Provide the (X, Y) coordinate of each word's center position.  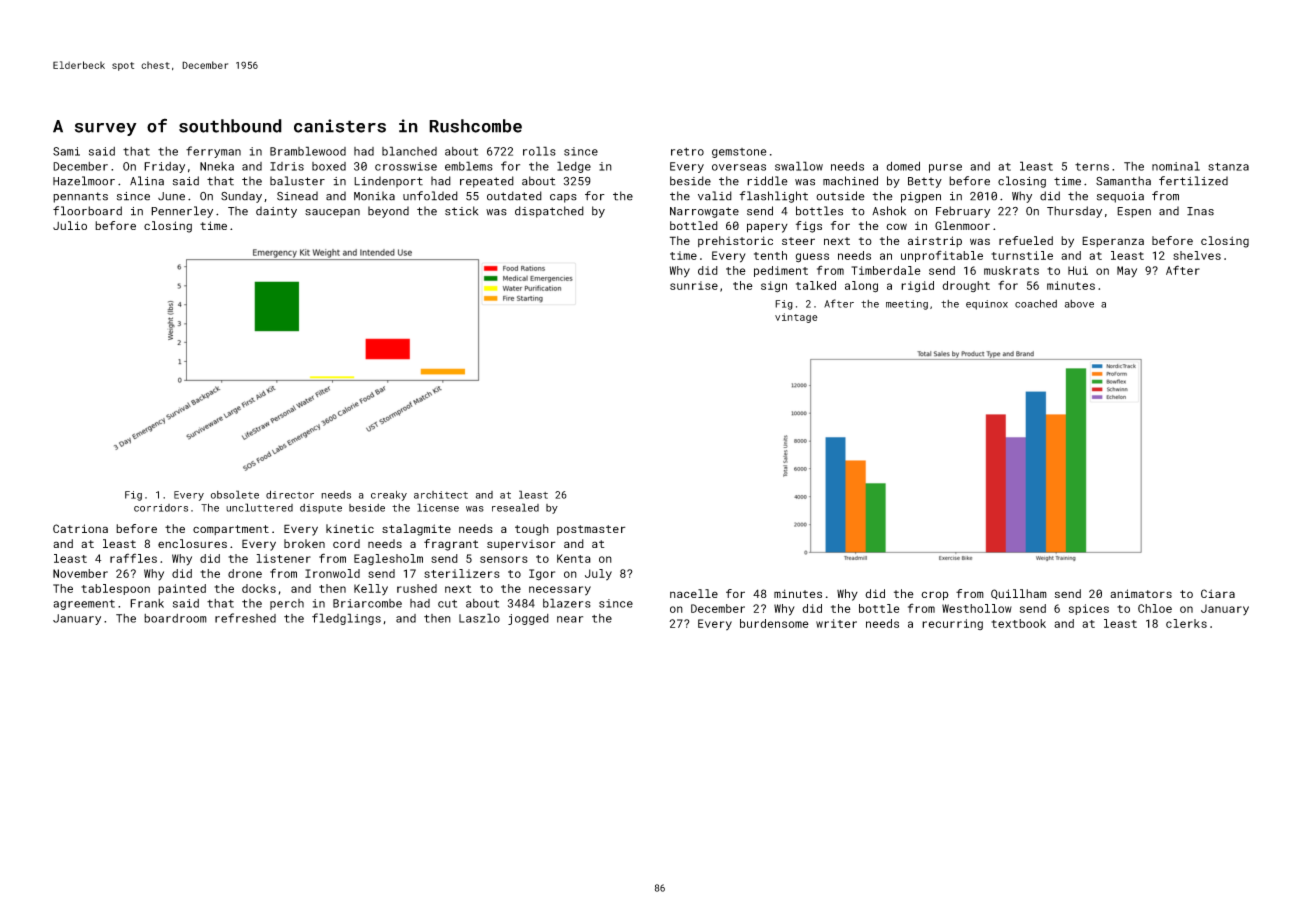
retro (687, 152)
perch (287, 604)
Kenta (574, 558)
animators (1141, 593)
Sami (66, 151)
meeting (907, 305)
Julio (70, 225)
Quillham (1019, 594)
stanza (1228, 166)
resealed (515, 507)
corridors (161, 508)
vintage (796, 318)
